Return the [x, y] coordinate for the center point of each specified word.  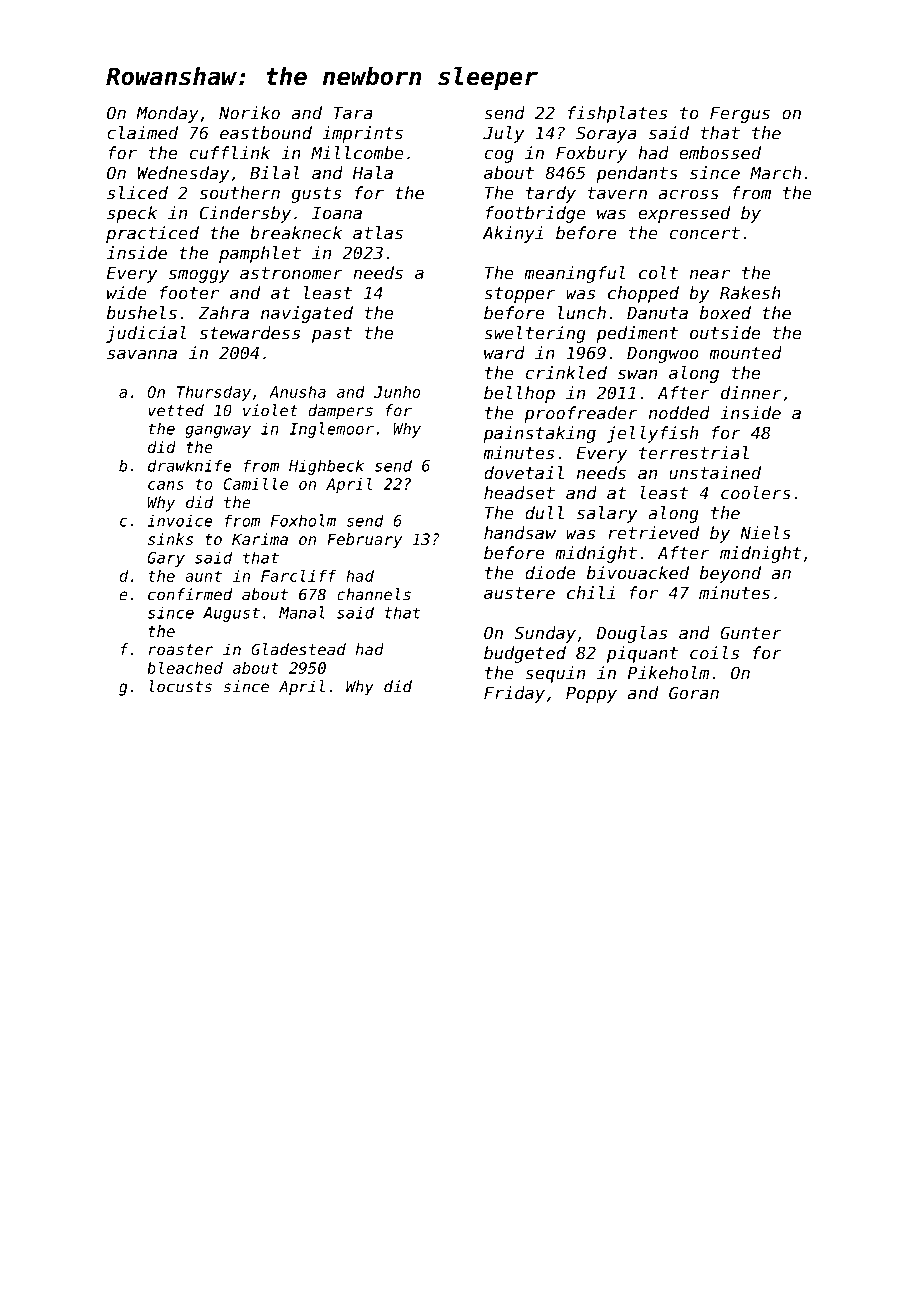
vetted [176, 410]
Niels [765, 533]
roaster [181, 650]
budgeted [525, 654]
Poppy [591, 695]
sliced [137, 193]
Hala [373, 173]
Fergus [740, 115]
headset [519, 493]
